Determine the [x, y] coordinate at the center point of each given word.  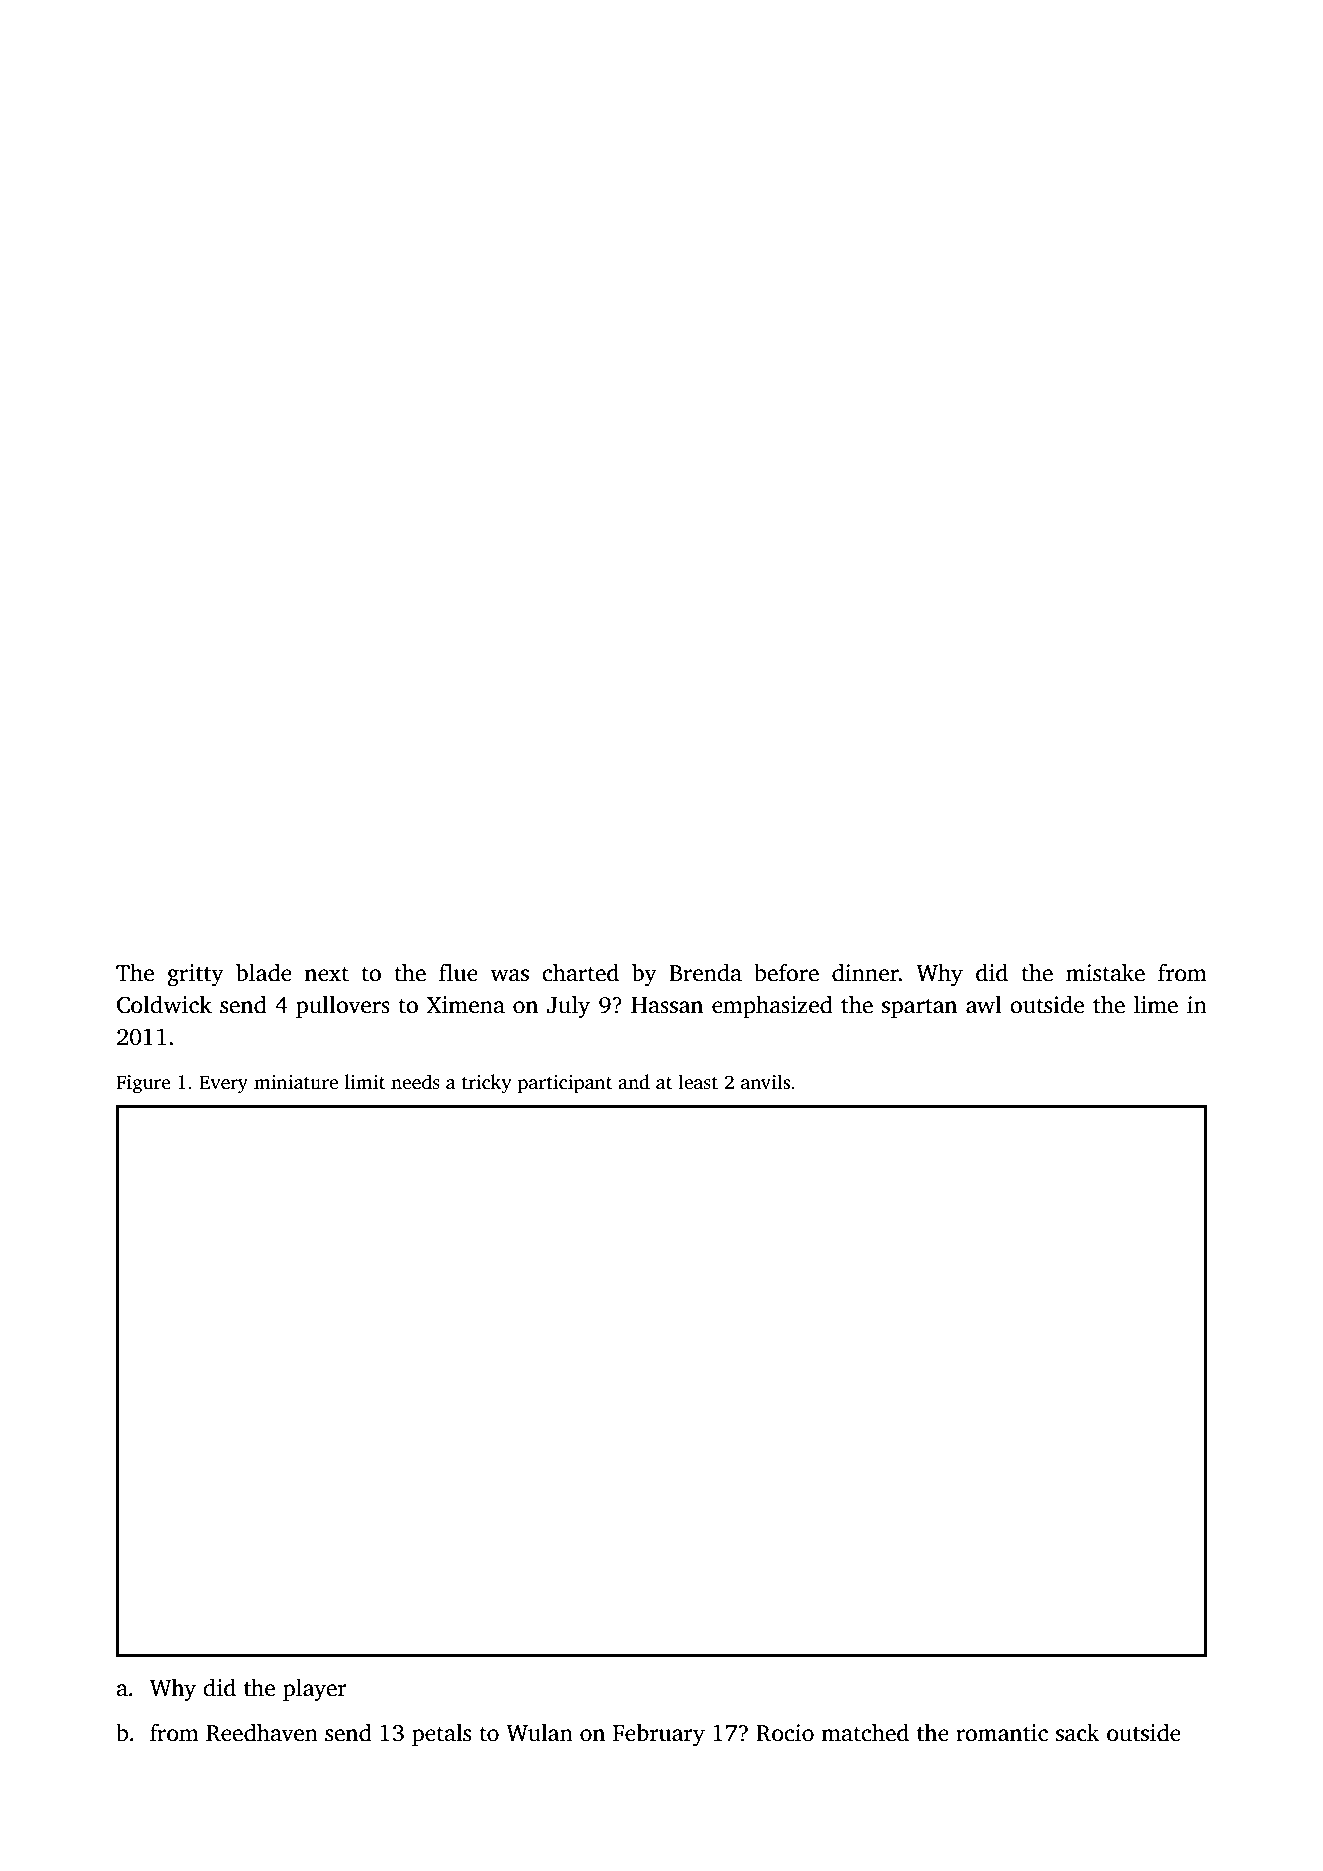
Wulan [539, 1732]
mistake [1105, 972]
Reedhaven [262, 1732]
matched [865, 1732]
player [315, 1689]
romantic [1002, 1733]
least [698, 1082]
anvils [765, 1082]
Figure [143, 1084]
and [634, 1082]
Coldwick [164, 1004]
